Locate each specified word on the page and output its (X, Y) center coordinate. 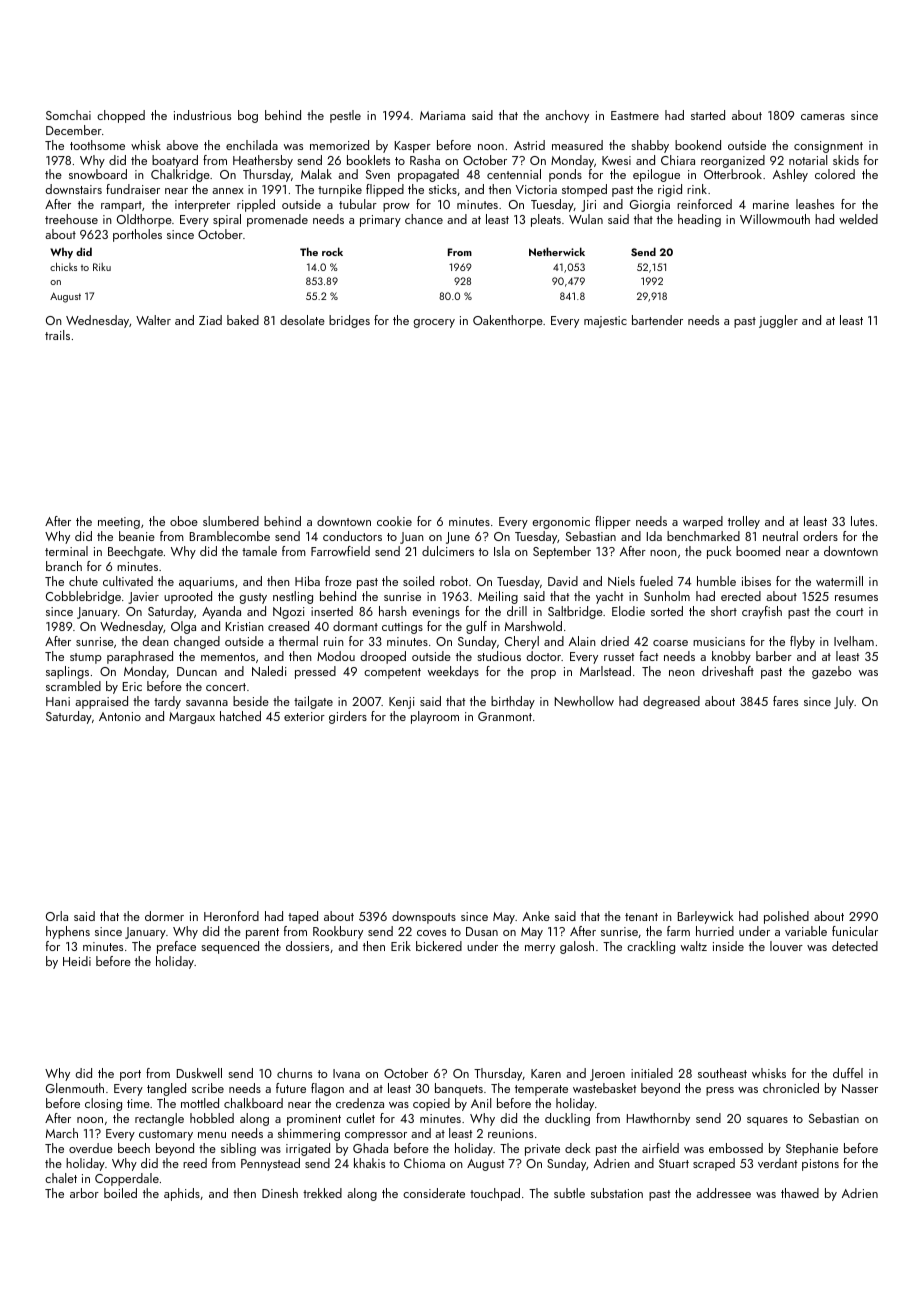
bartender (657, 320)
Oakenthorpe (508, 321)
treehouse (71, 219)
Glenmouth (75, 1088)
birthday (513, 702)
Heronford (231, 916)
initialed (652, 1073)
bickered (439, 946)
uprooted (188, 597)
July (844, 702)
